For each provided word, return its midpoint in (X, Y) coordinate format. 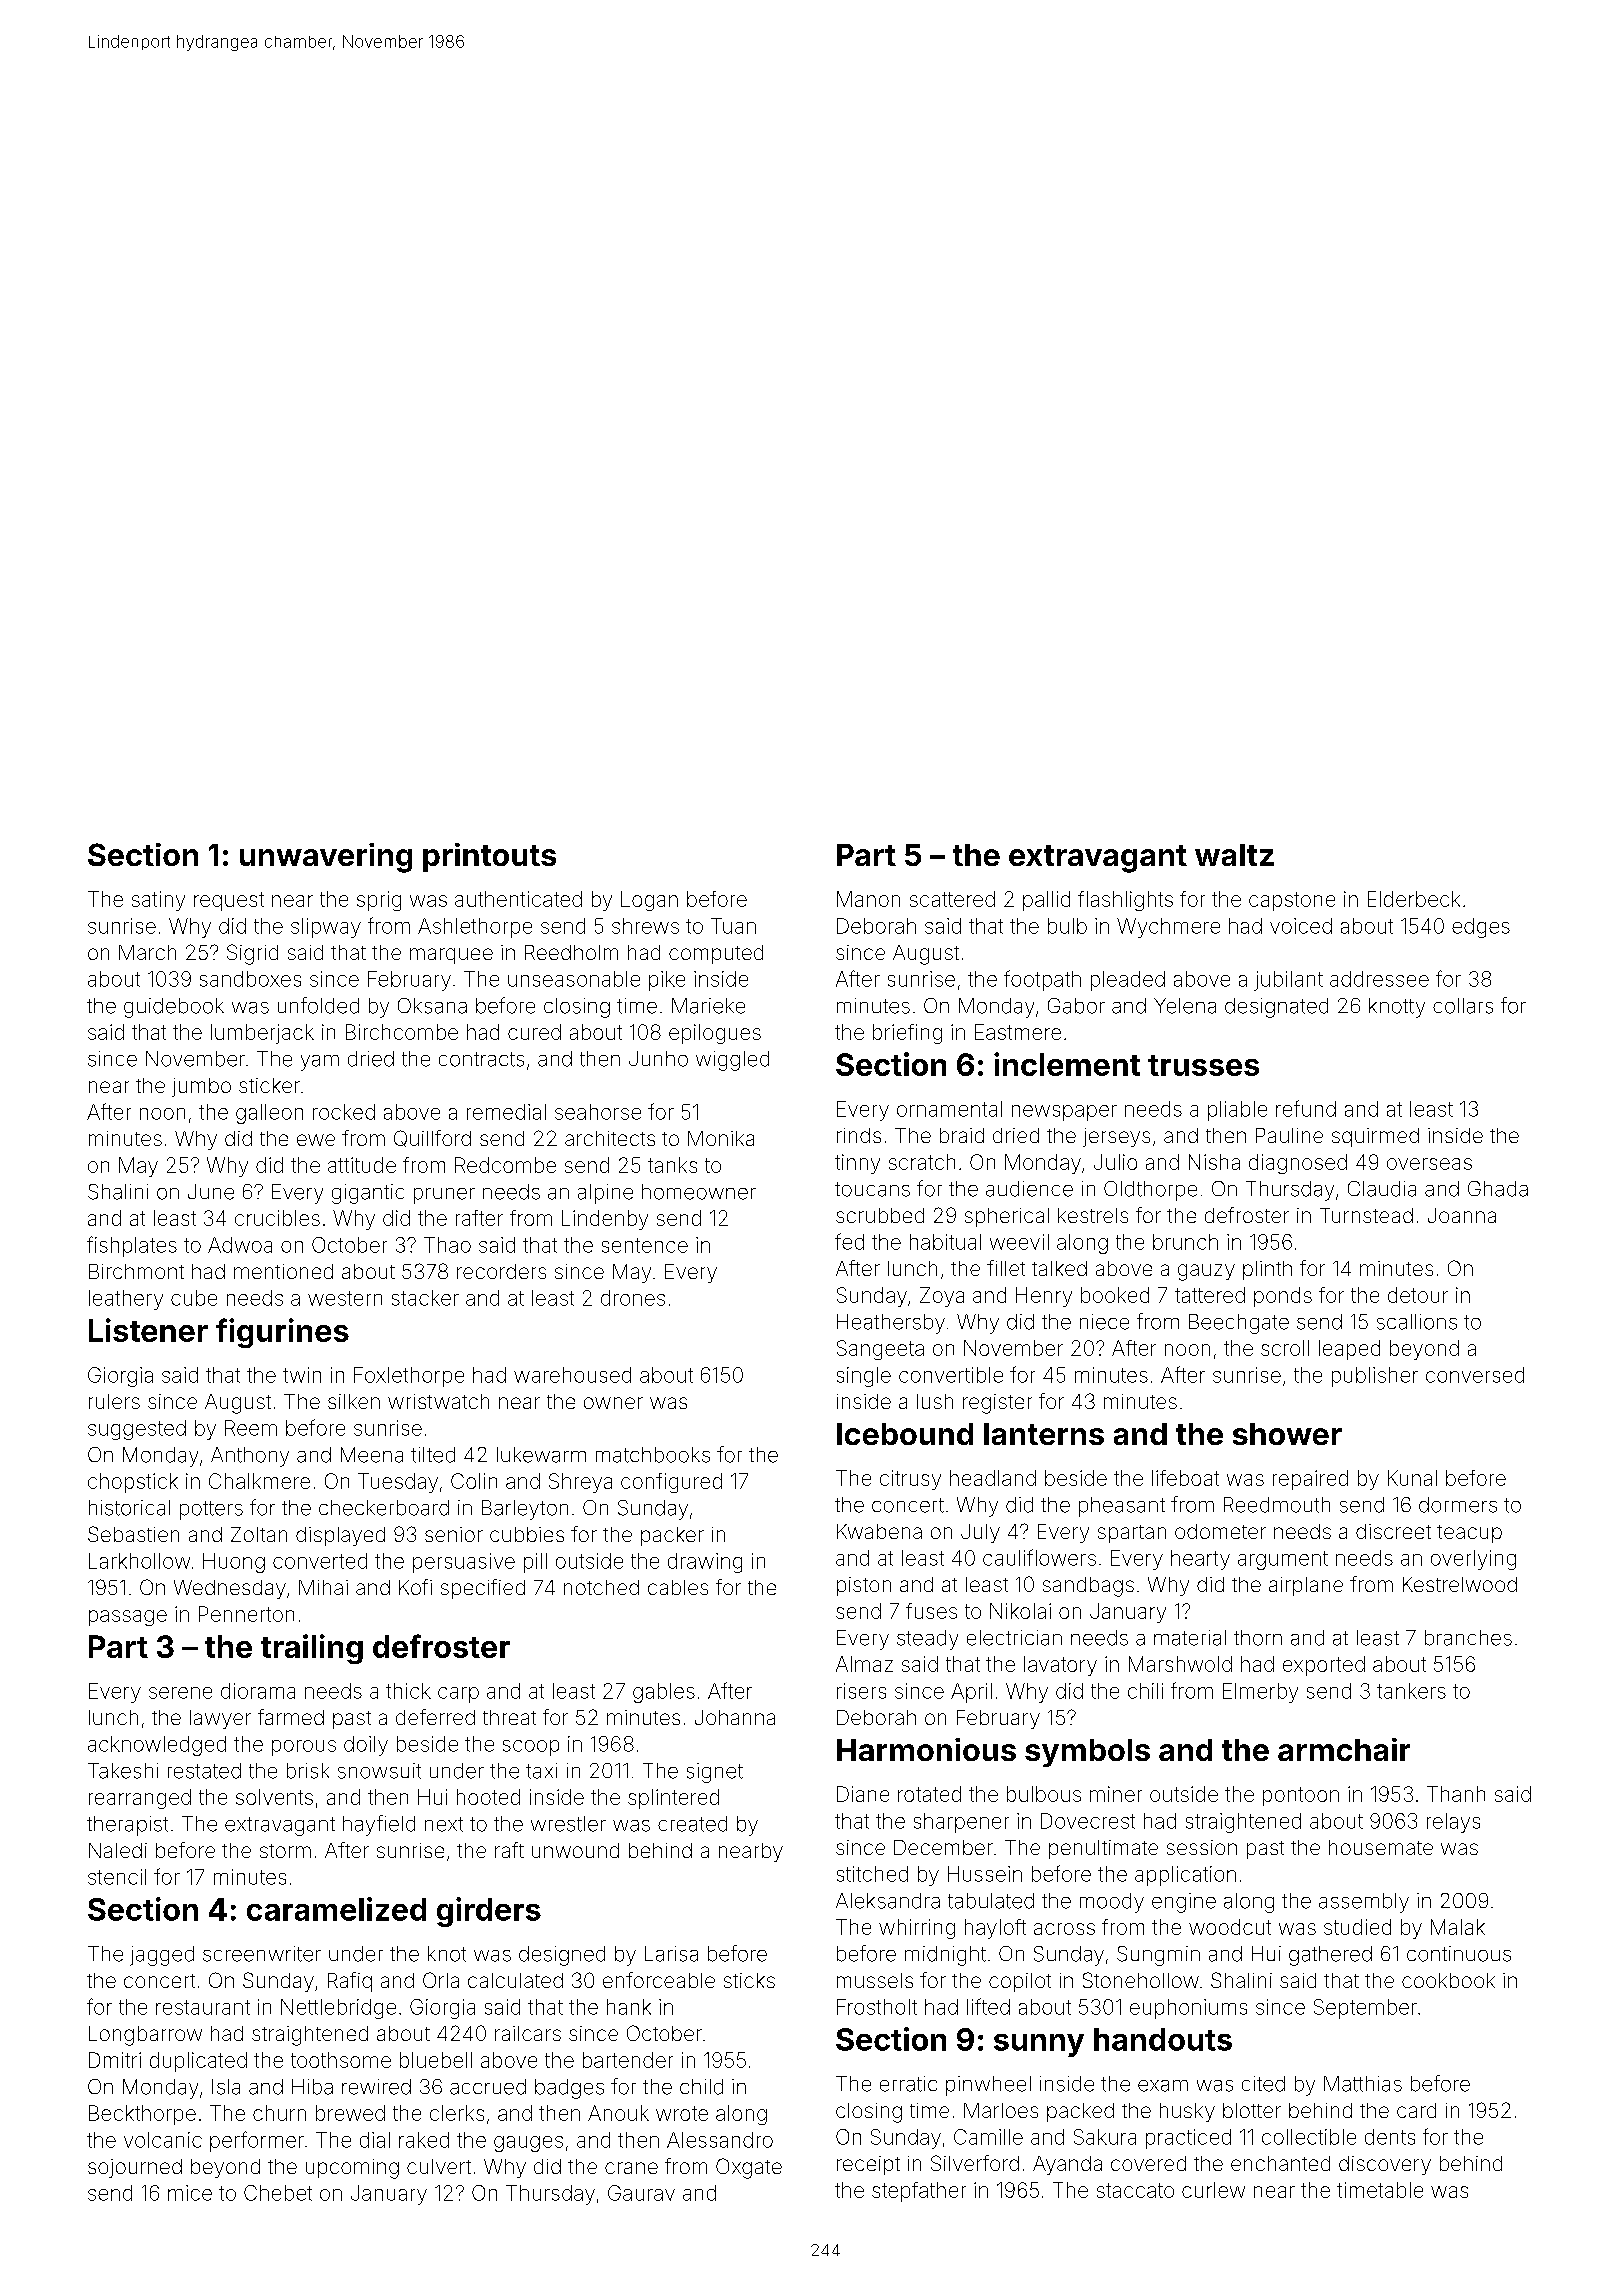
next (444, 1824)
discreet (1393, 1531)
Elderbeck (1414, 899)
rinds (859, 1135)
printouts (489, 857)
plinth (1267, 1270)
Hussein (985, 1874)
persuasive (464, 1563)
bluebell (436, 2060)
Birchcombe (402, 1032)
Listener (148, 1330)
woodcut (1230, 1927)
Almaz (864, 1664)
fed (849, 1241)
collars (1463, 1006)
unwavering (326, 858)
